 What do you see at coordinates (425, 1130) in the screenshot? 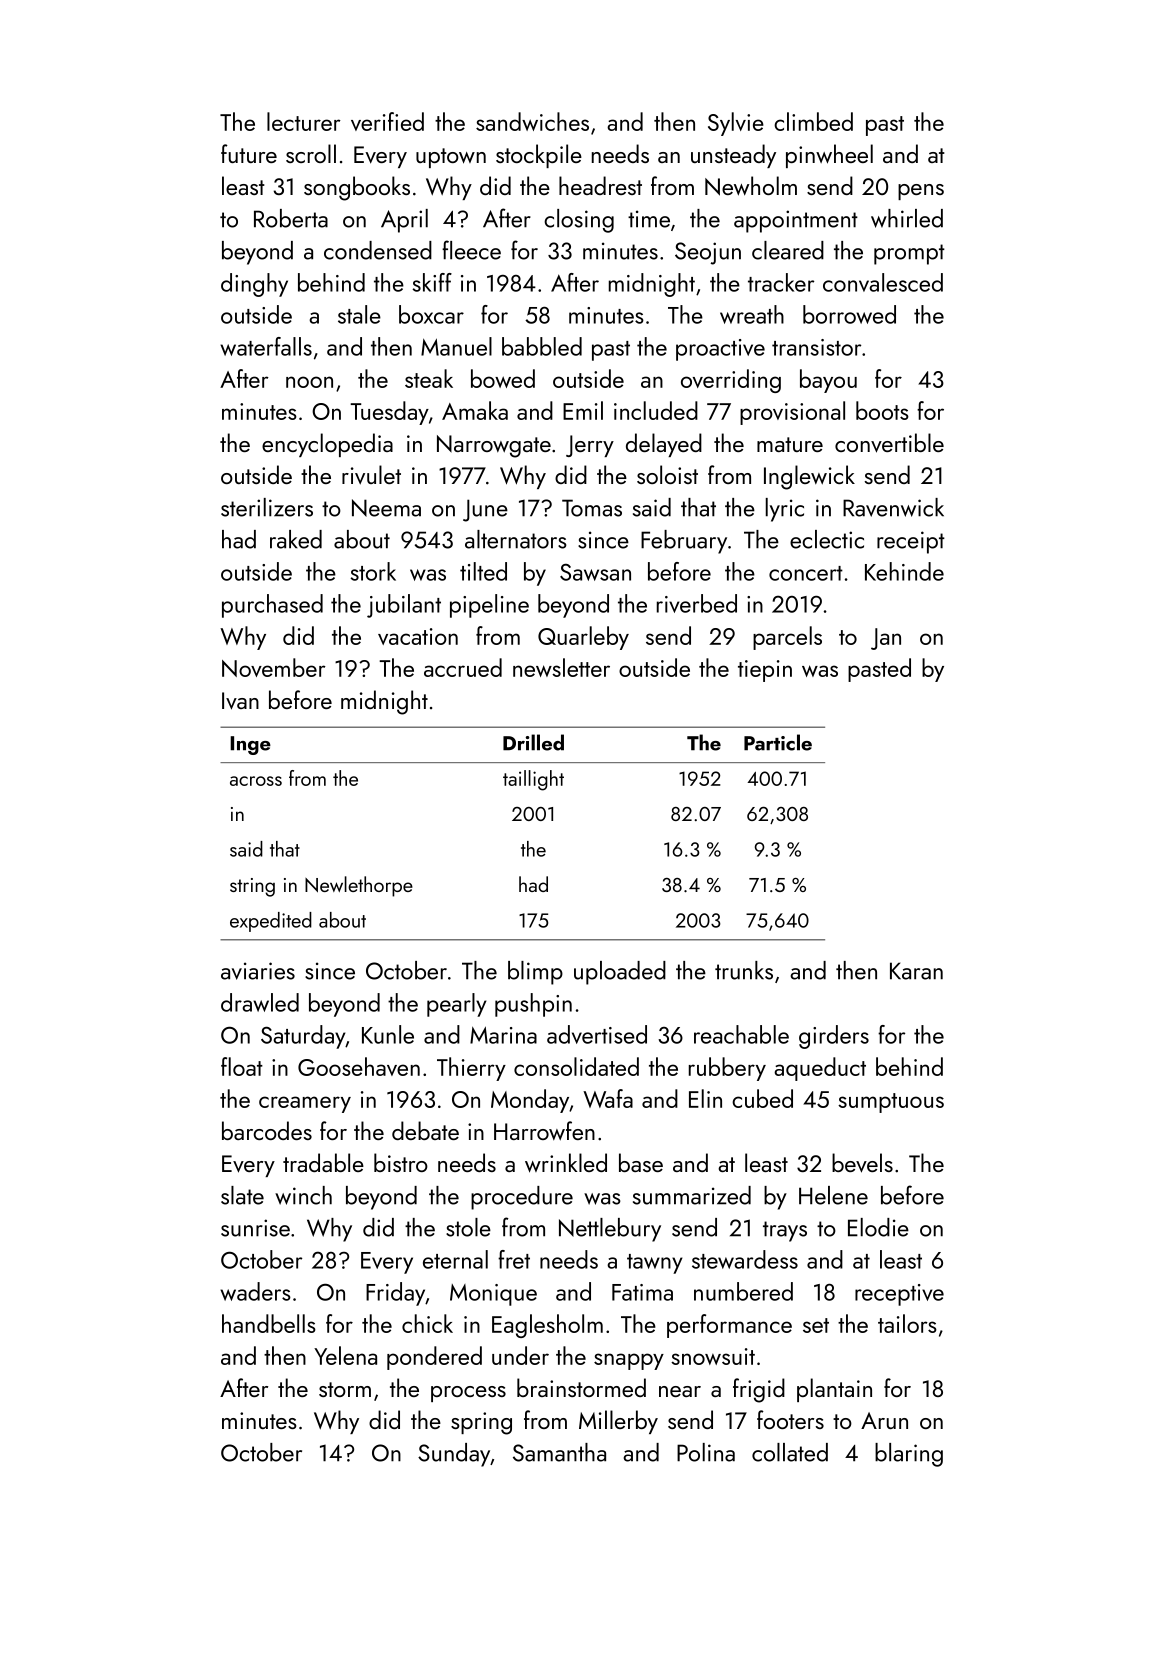
I see `debate` at bounding box center [425, 1130].
